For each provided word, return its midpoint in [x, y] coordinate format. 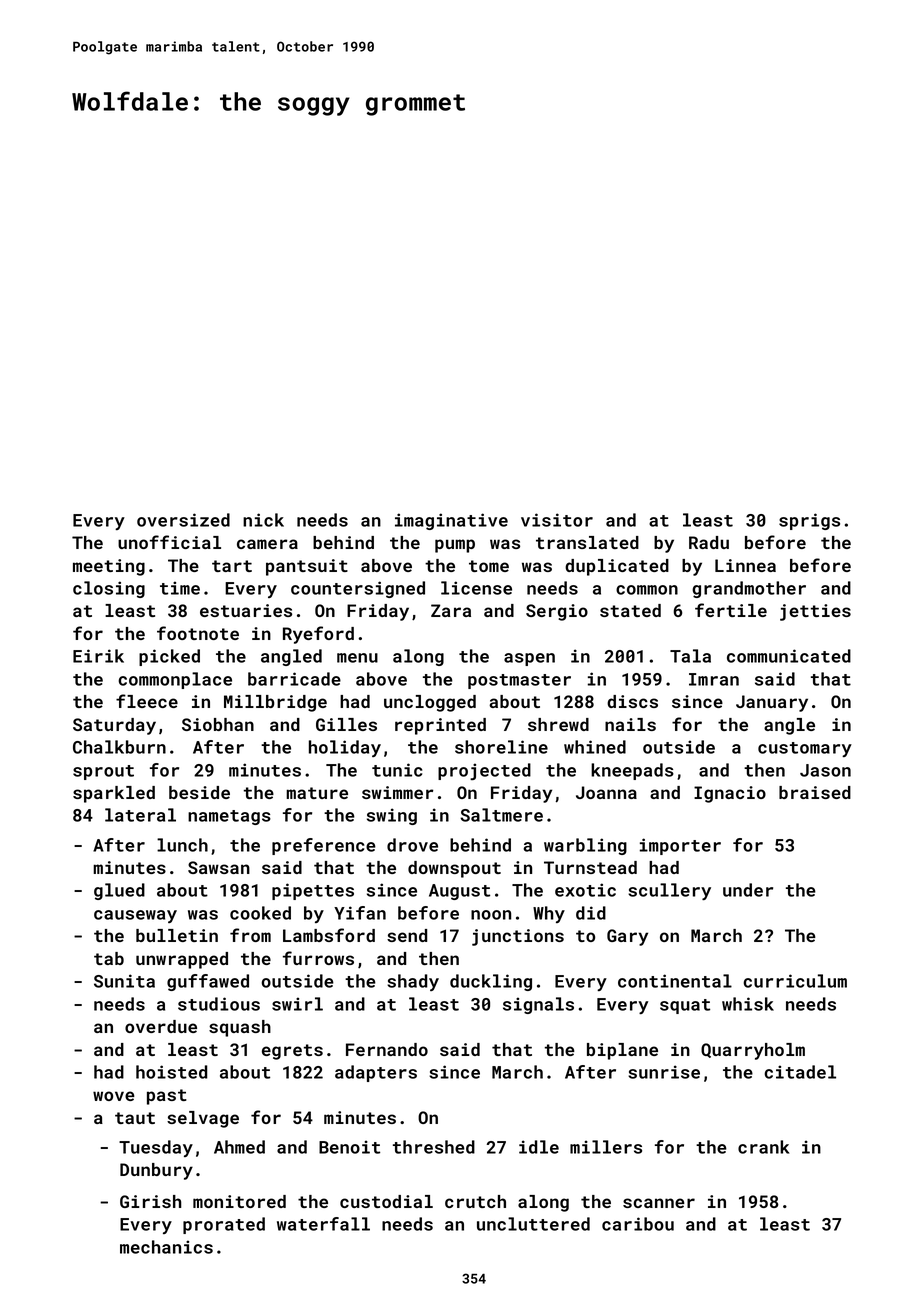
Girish [150, 1201]
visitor [557, 520]
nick [263, 520]
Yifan [360, 913]
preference [324, 846]
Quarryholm [753, 1051]
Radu [709, 542]
